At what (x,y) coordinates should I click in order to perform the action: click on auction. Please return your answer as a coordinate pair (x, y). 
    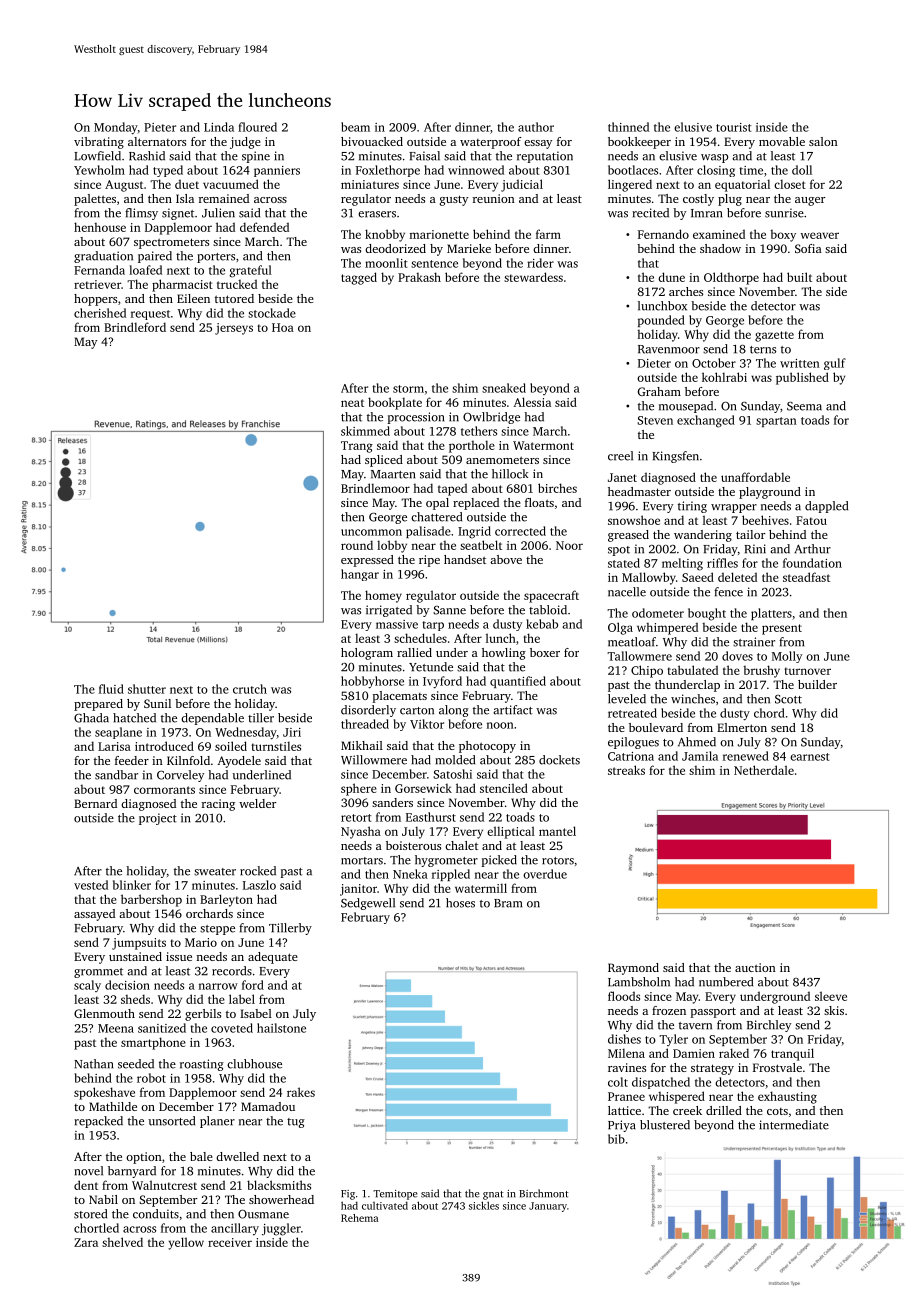
    Looking at the image, I should click on (755, 967).
